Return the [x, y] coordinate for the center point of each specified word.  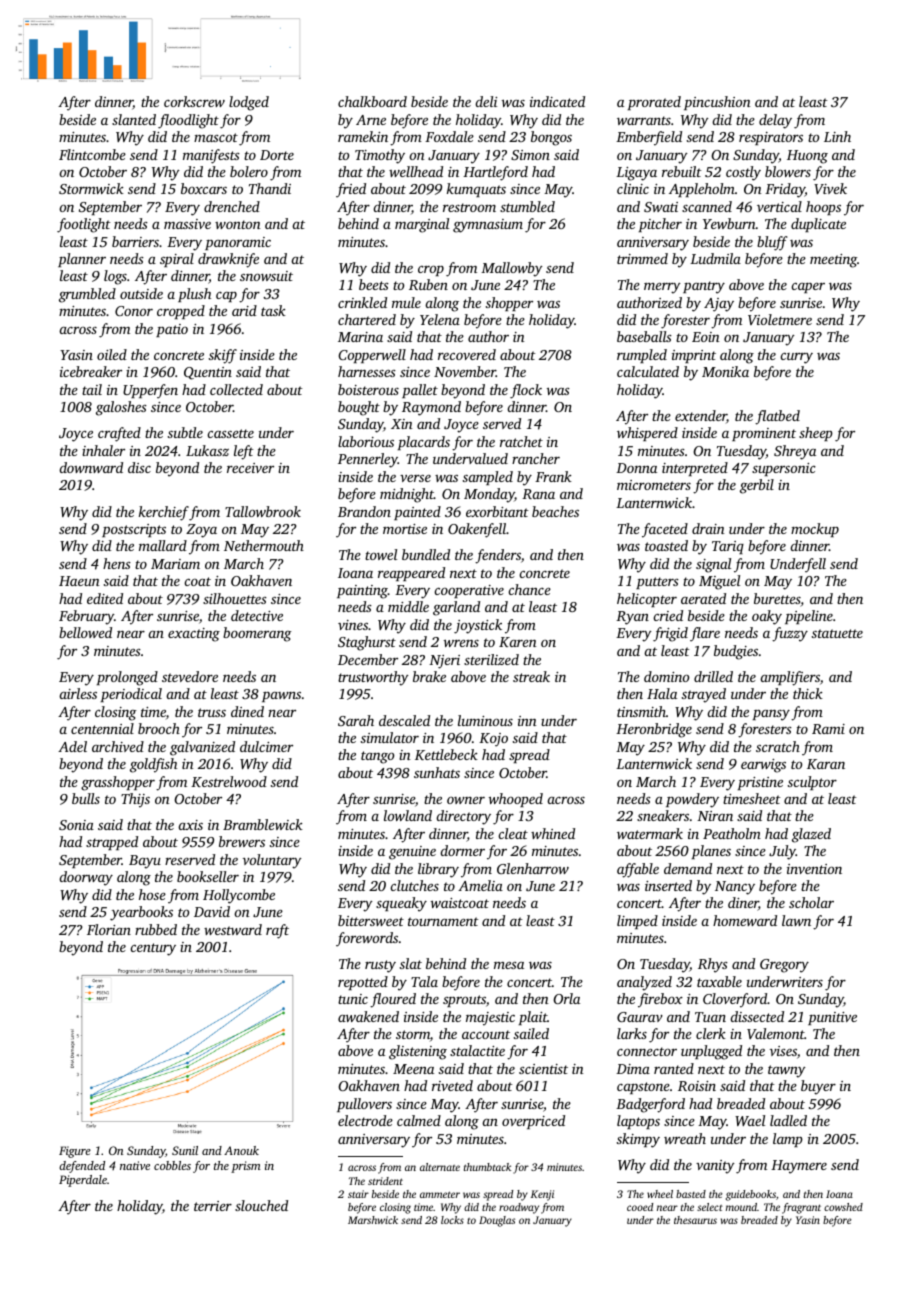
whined [553, 833]
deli [486, 101]
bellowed [85, 632]
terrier [213, 1206]
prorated [654, 103]
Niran [715, 816]
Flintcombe [92, 154]
